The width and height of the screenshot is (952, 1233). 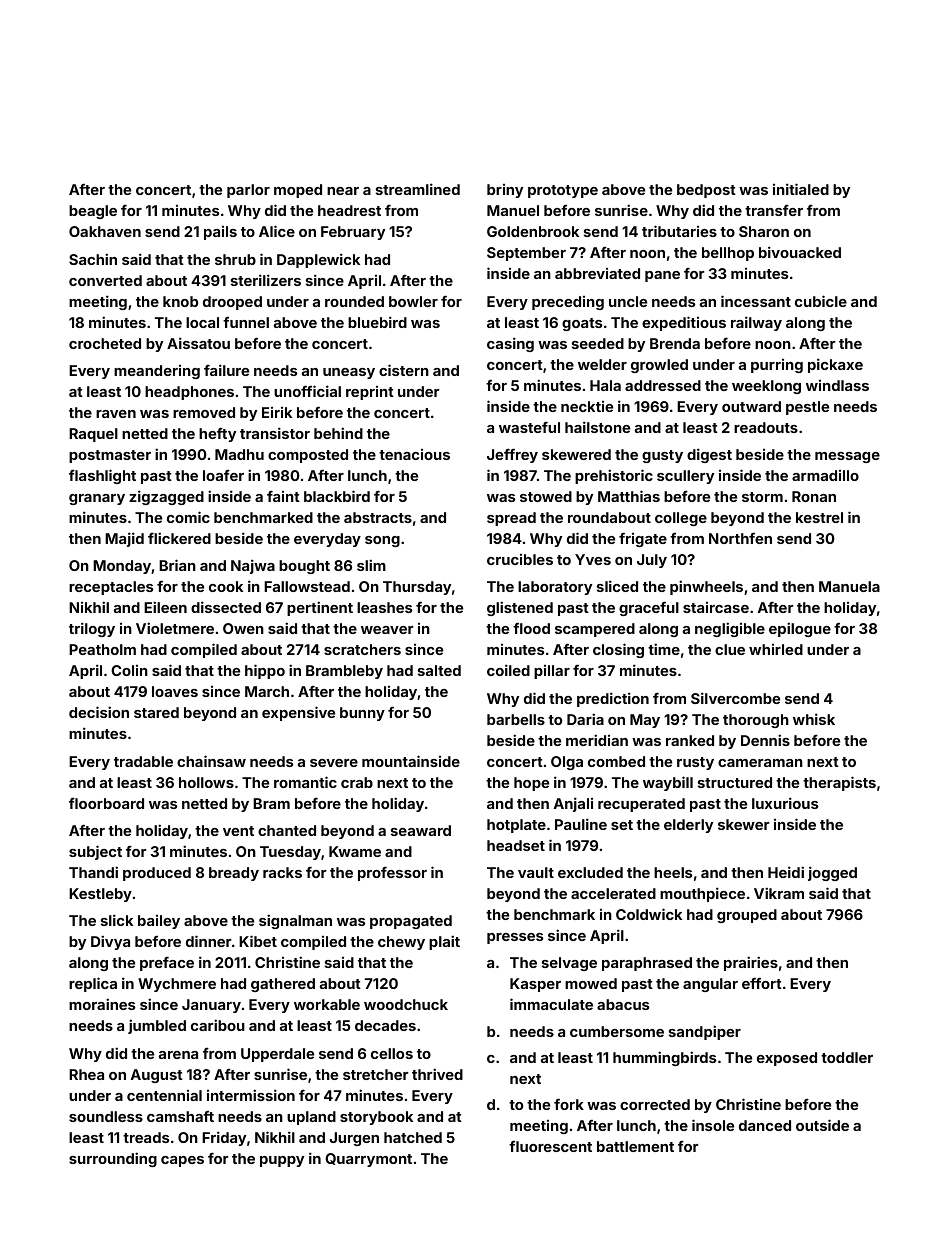 I want to click on paraphrased, so click(x=647, y=964).
